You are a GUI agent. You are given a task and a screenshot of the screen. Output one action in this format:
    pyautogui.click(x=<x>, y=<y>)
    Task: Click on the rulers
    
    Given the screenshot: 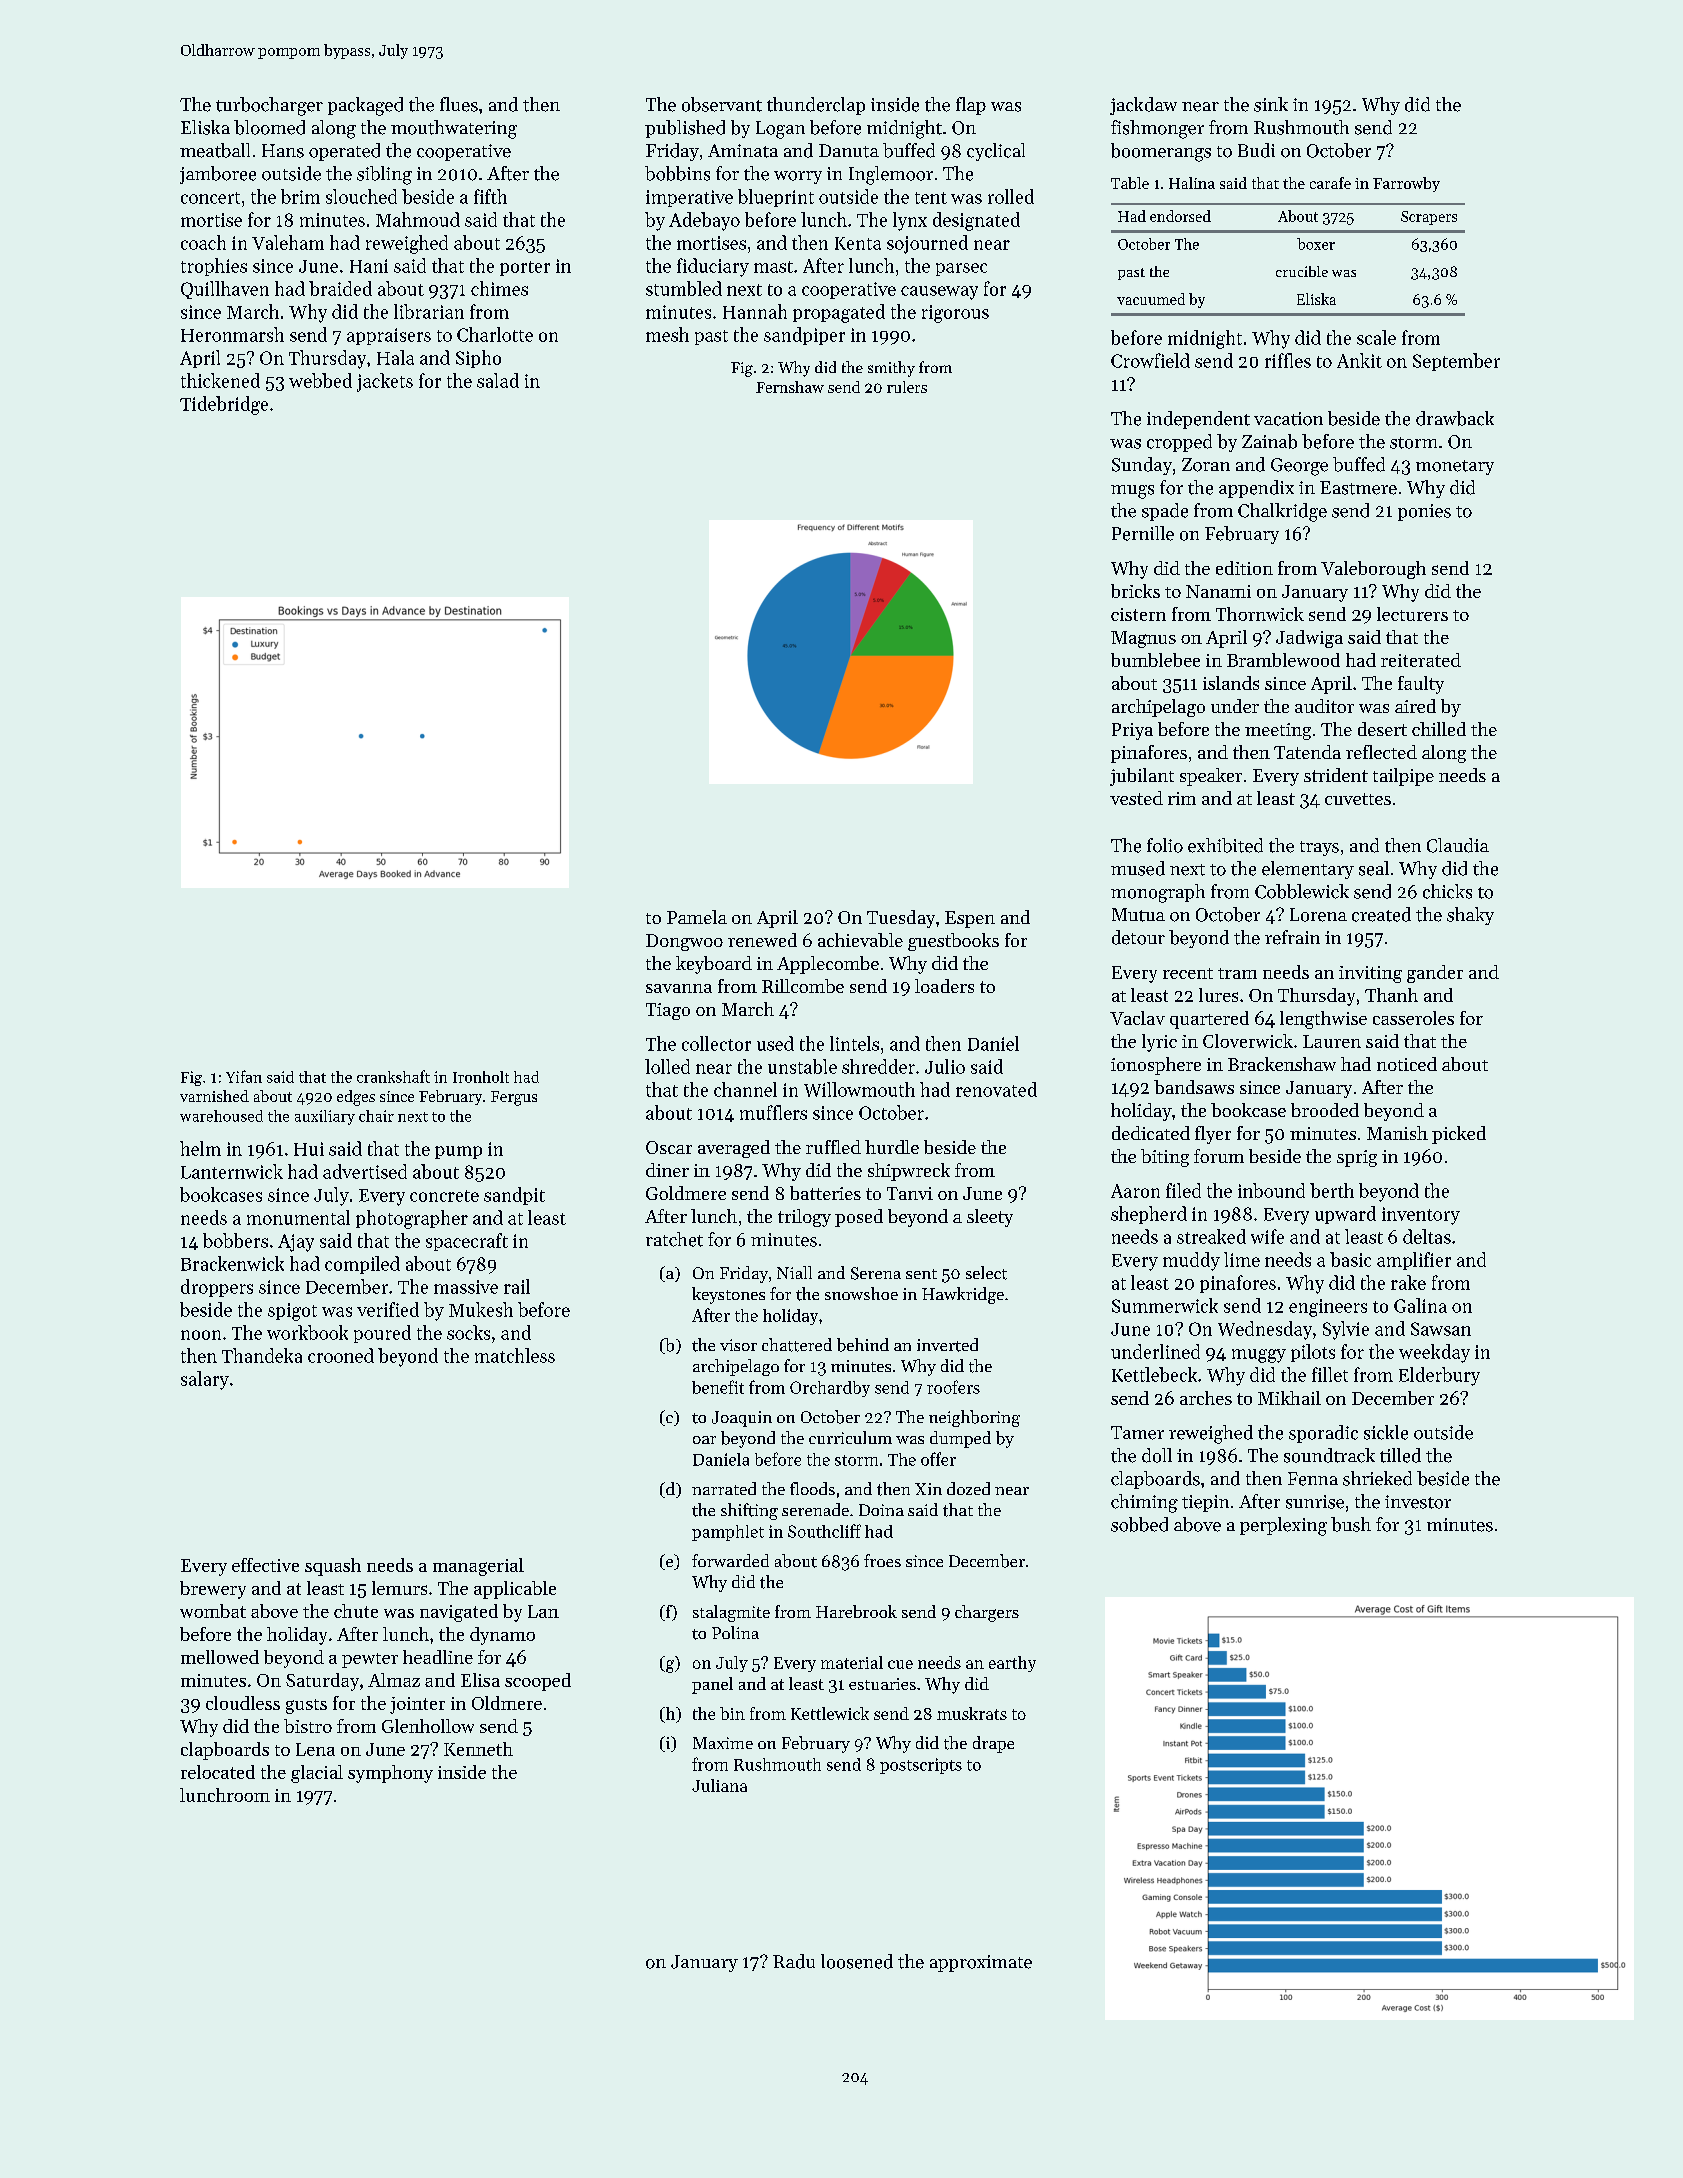 What is the action you would take?
    pyautogui.click(x=907, y=387)
